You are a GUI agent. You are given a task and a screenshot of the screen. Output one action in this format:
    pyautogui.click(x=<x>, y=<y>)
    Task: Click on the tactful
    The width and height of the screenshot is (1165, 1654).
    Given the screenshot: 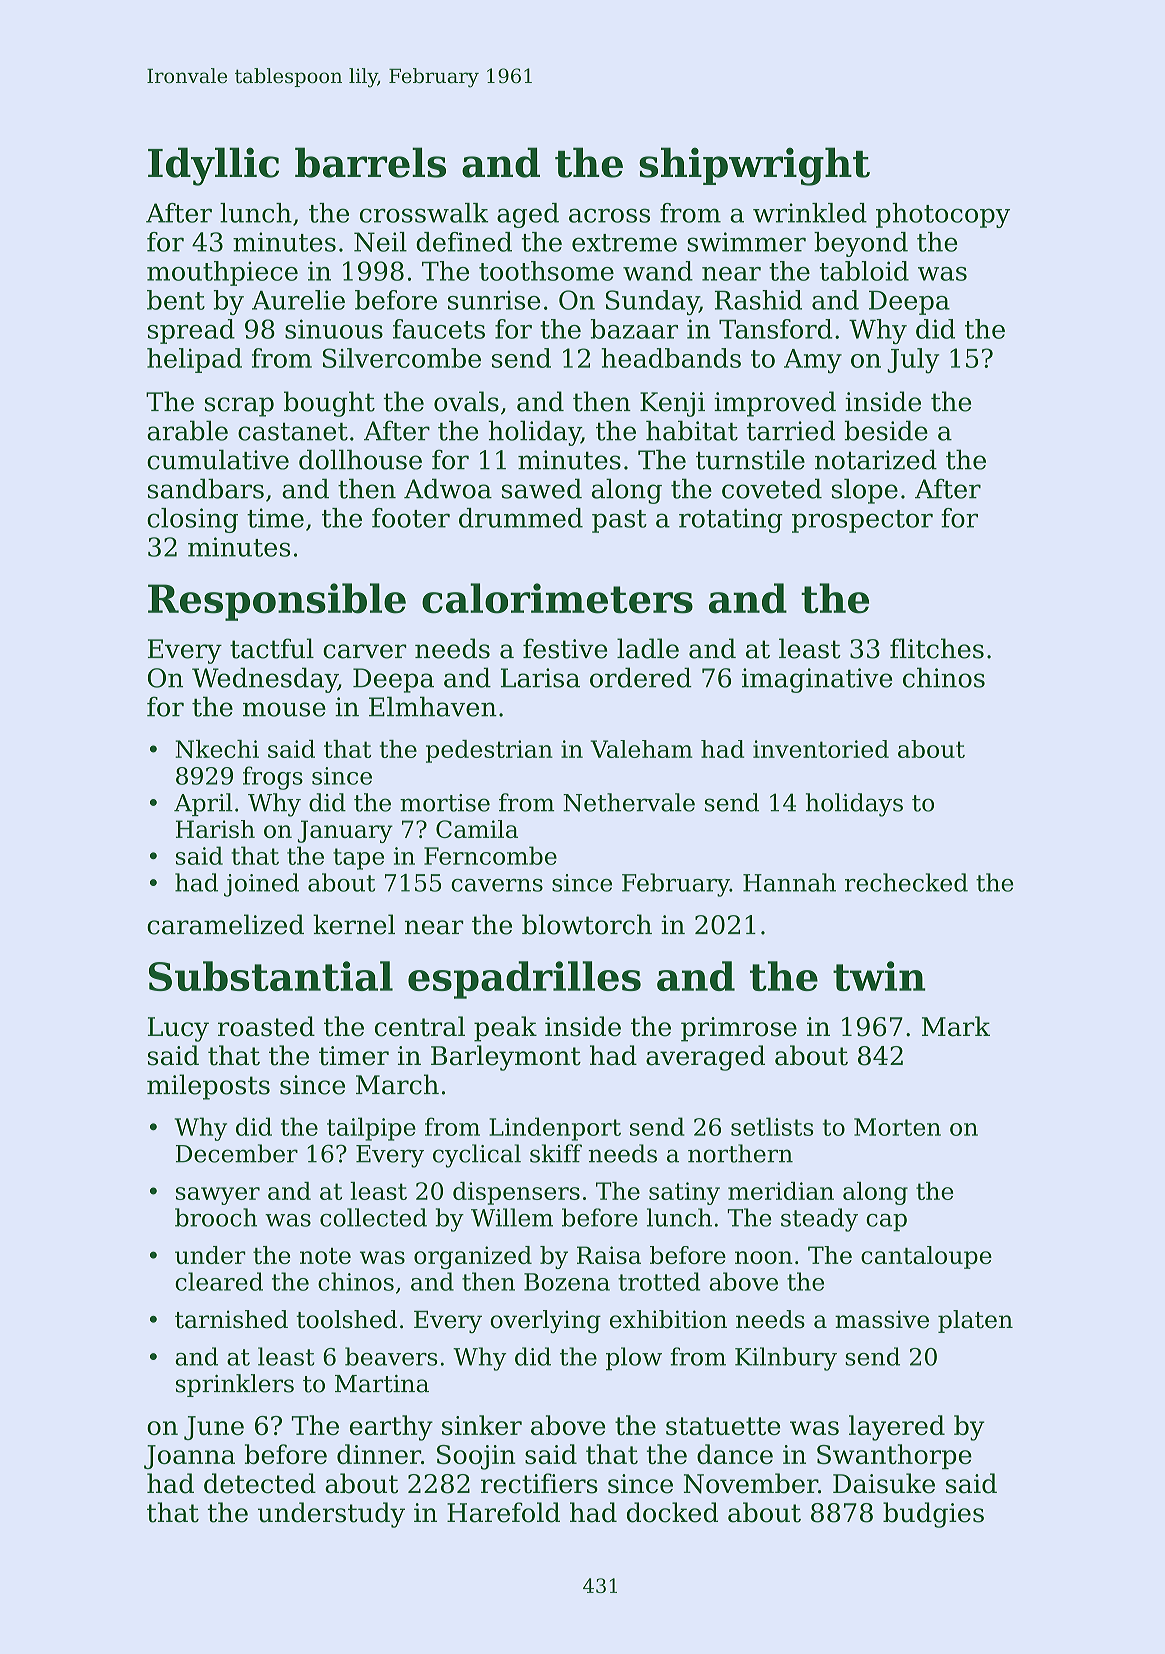 What is the action you would take?
    pyautogui.click(x=272, y=648)
